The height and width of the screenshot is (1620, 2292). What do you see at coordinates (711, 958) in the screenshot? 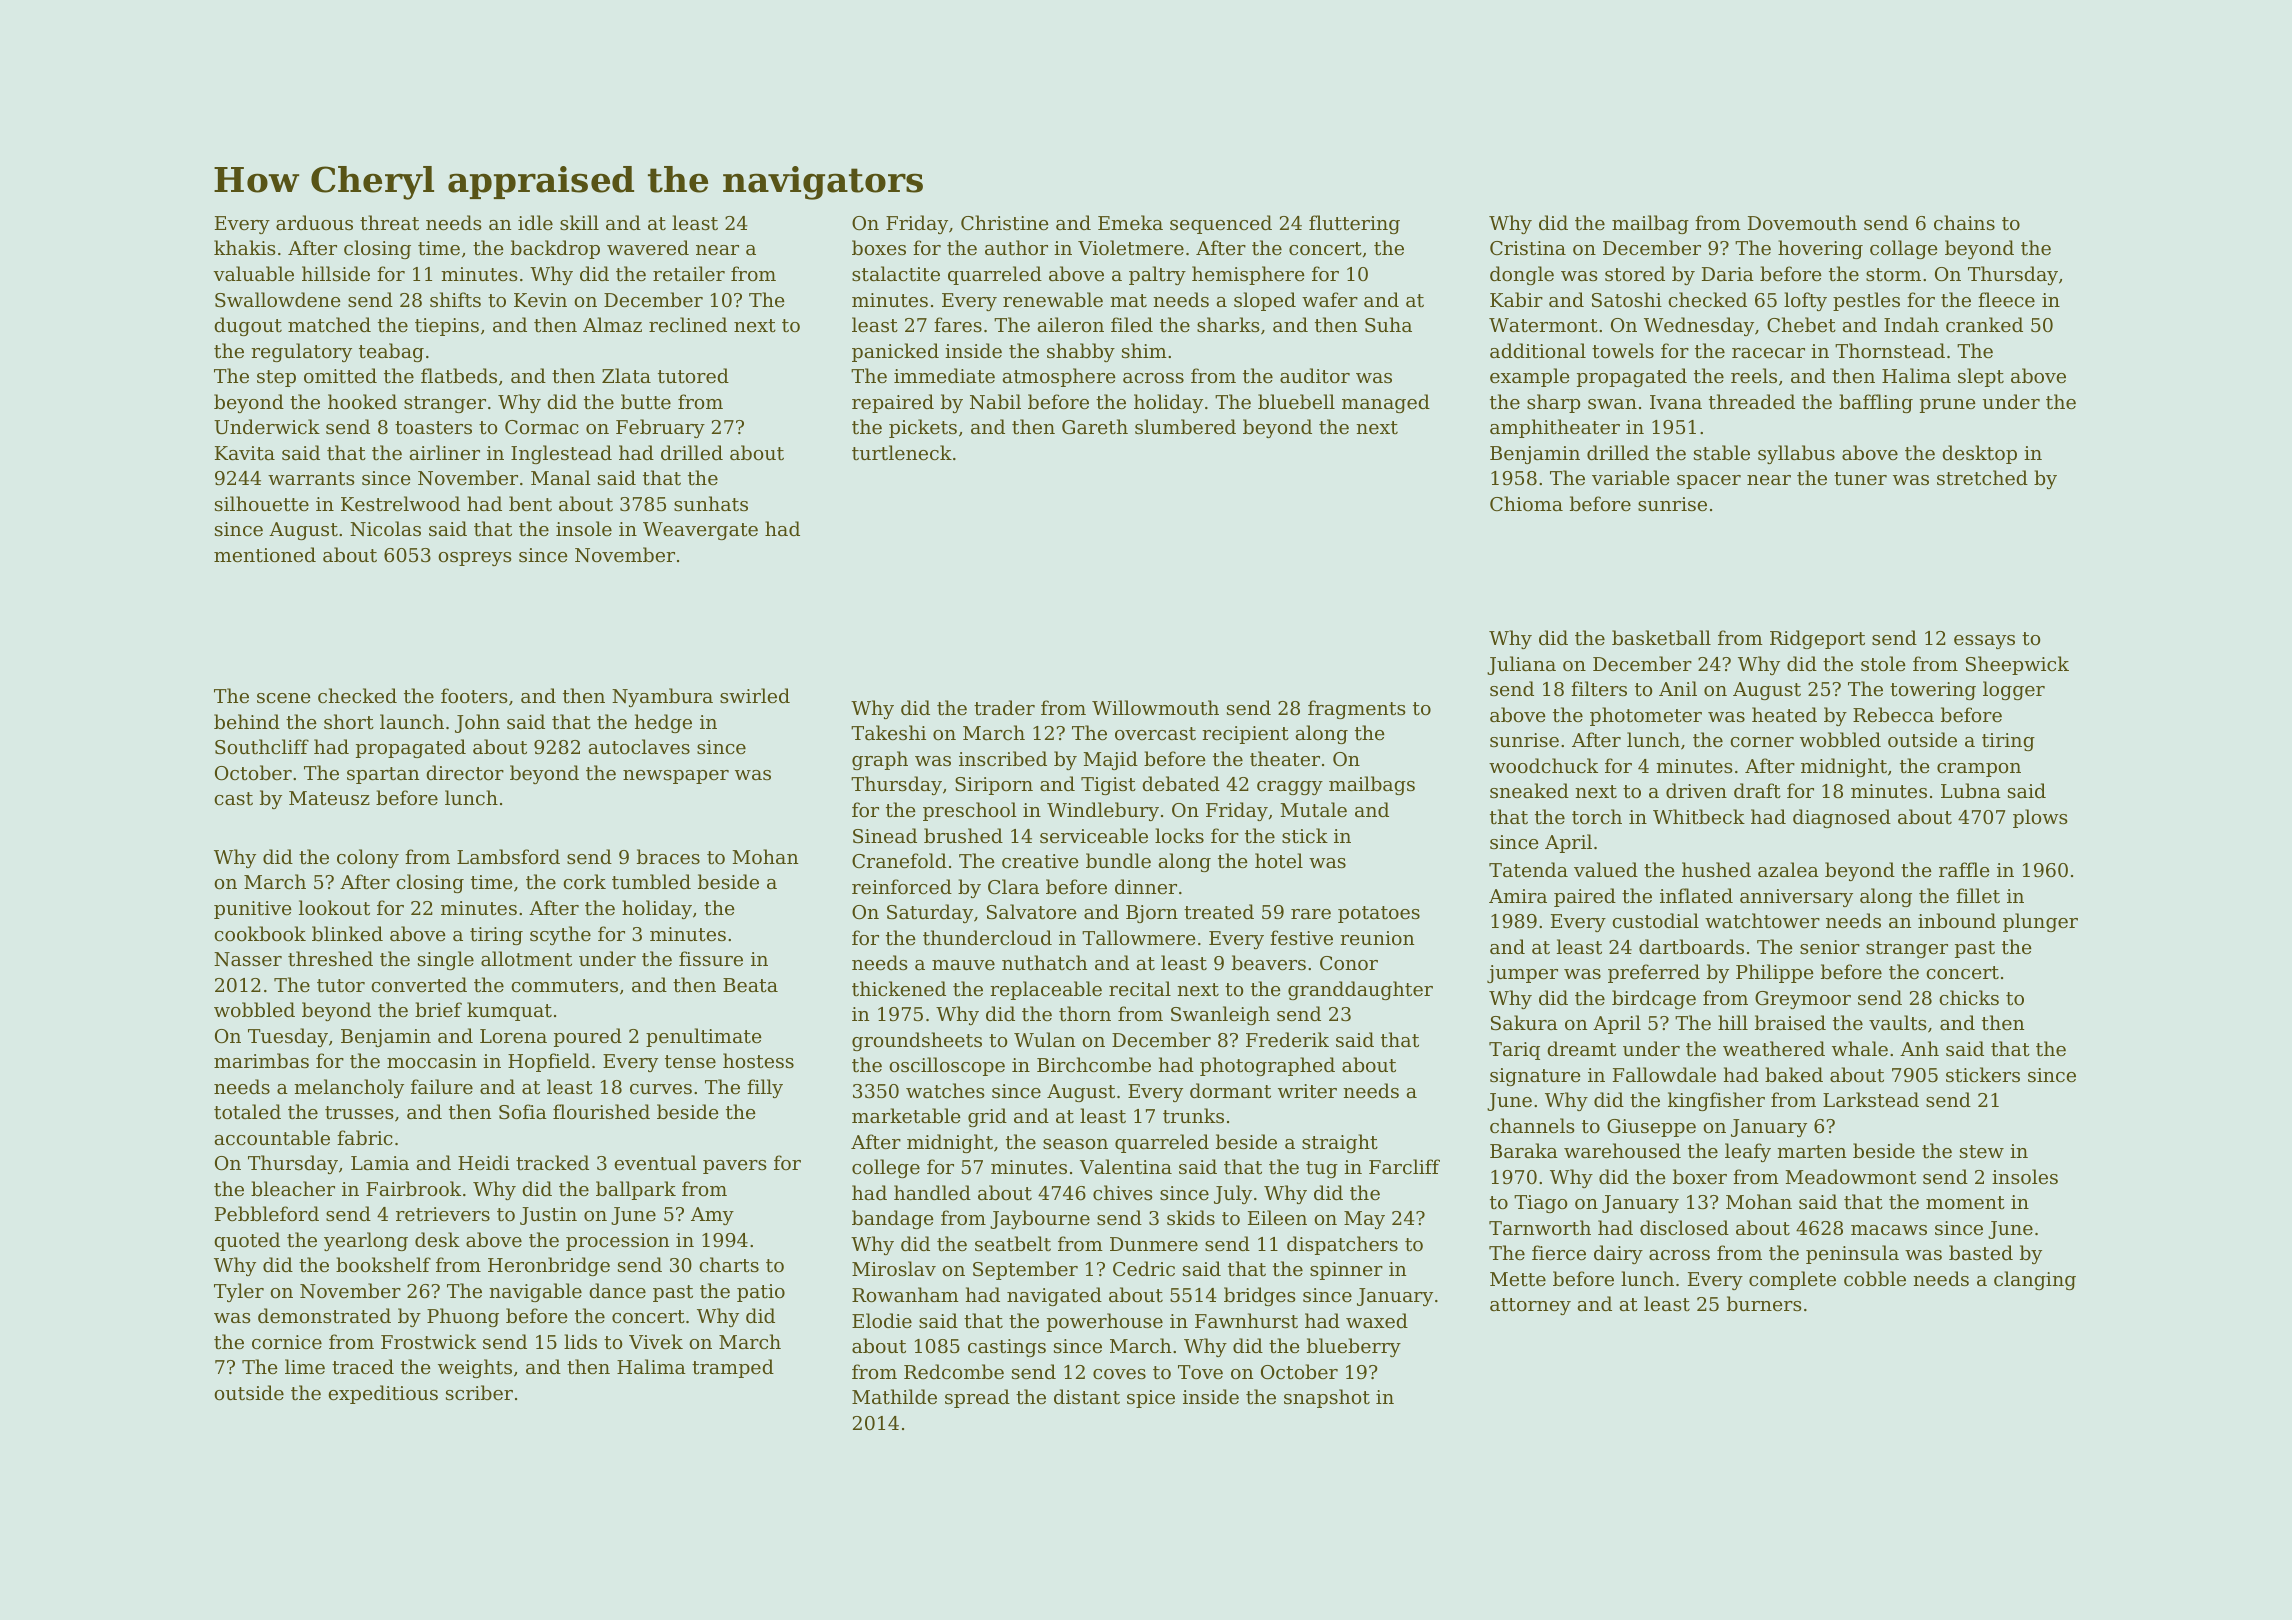
I see `fissure` at bounding box center [711, 958].
